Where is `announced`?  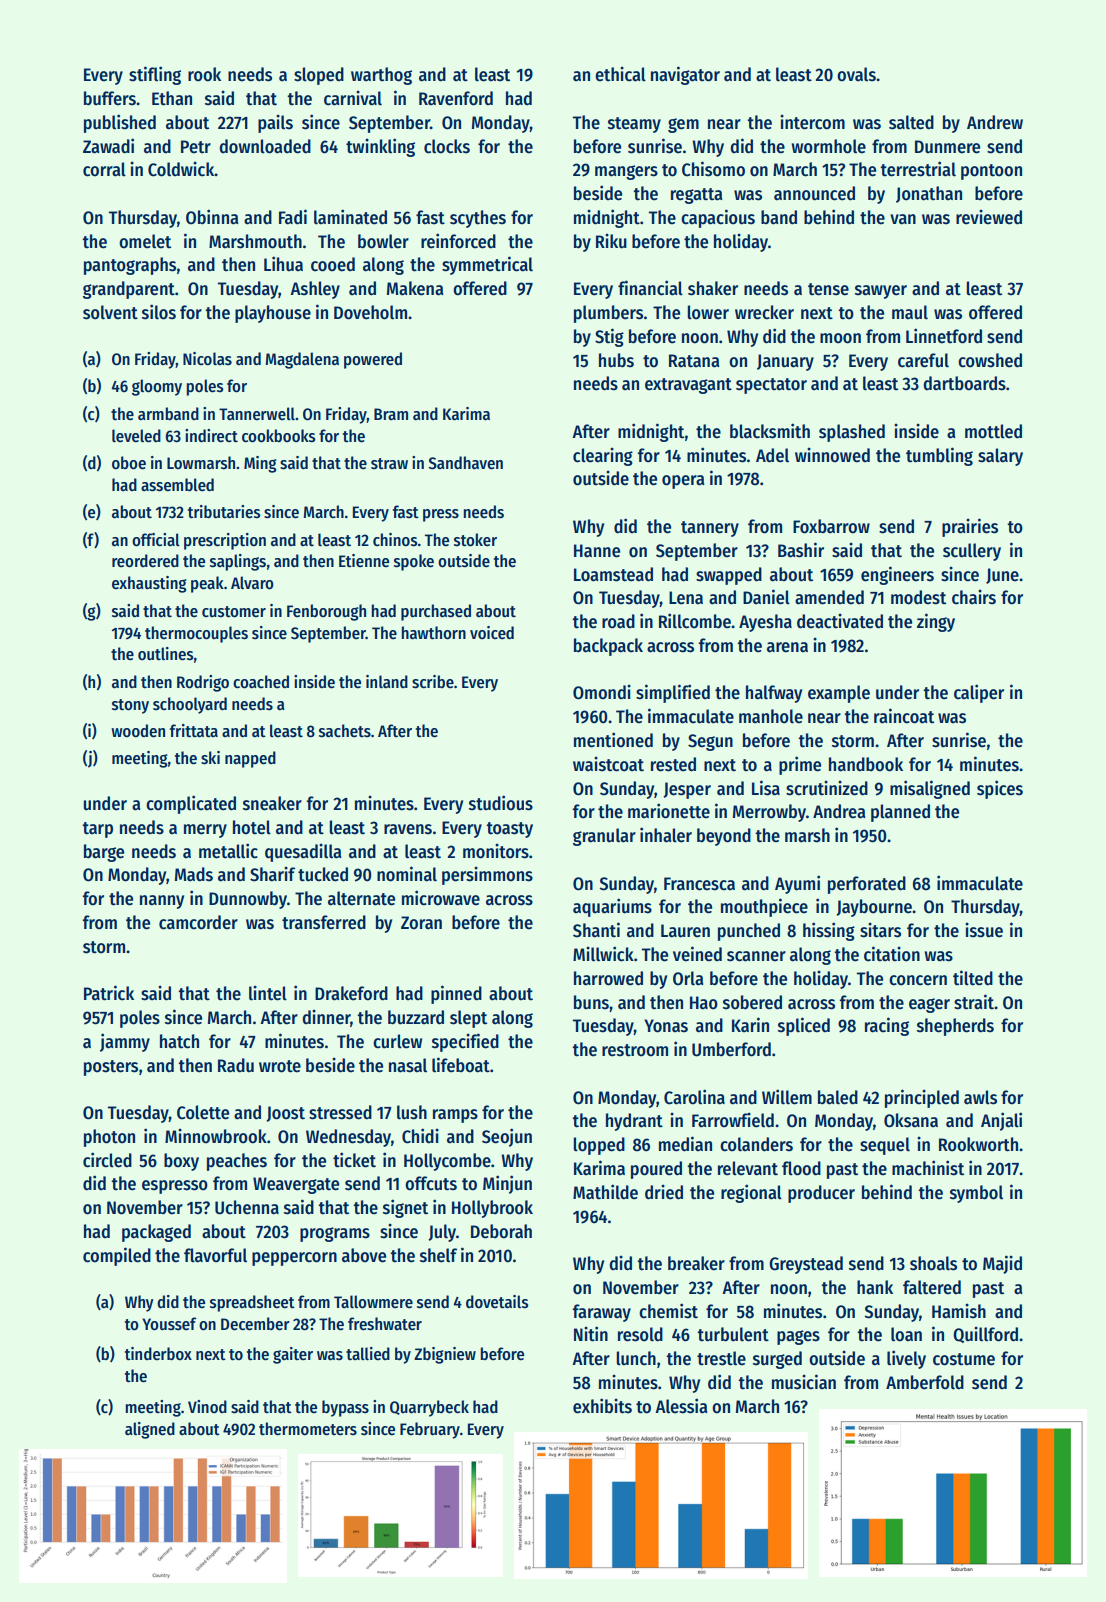 announced is located at coordinates (814, 193).
